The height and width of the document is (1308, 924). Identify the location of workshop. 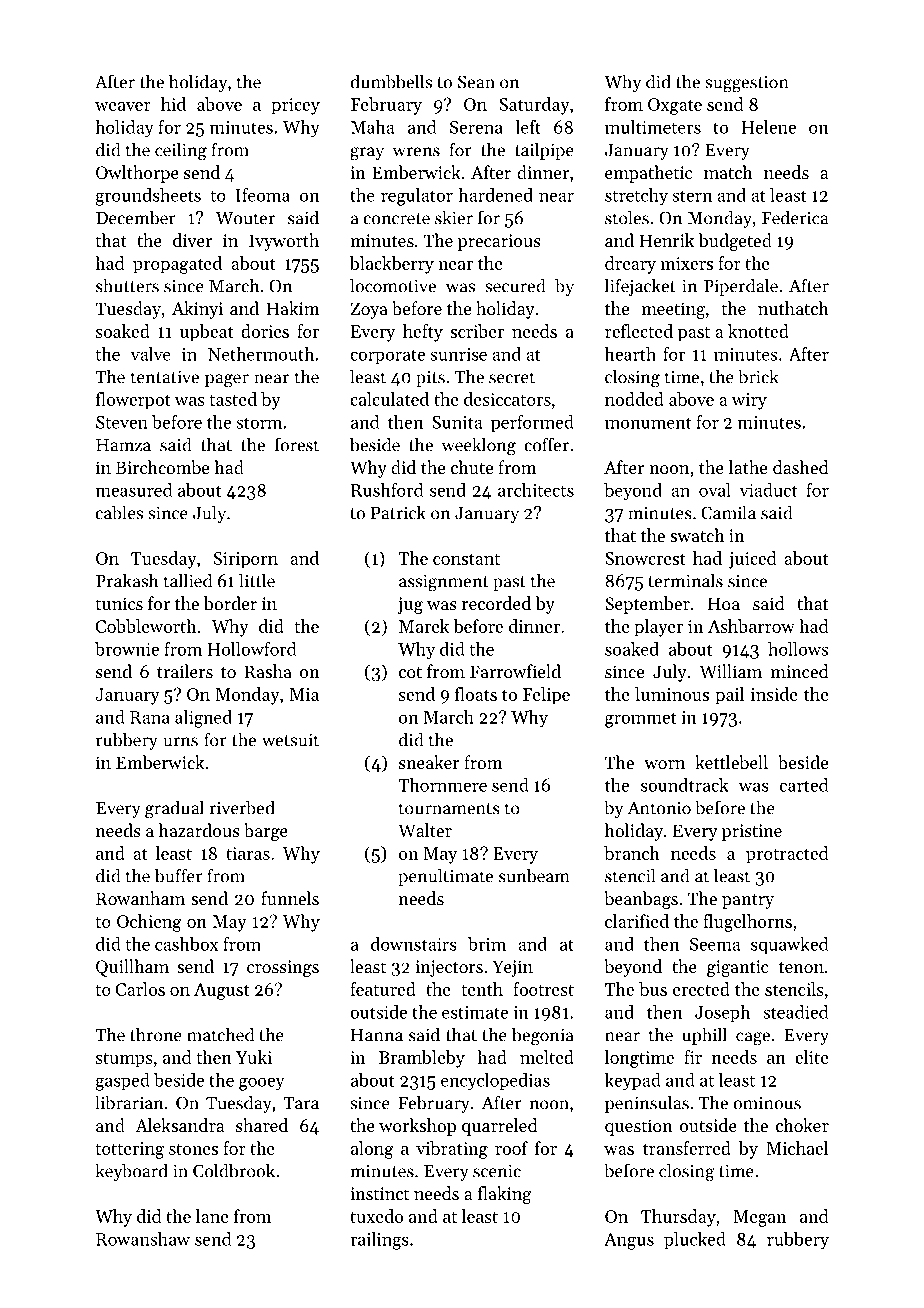
(417, 1127).
